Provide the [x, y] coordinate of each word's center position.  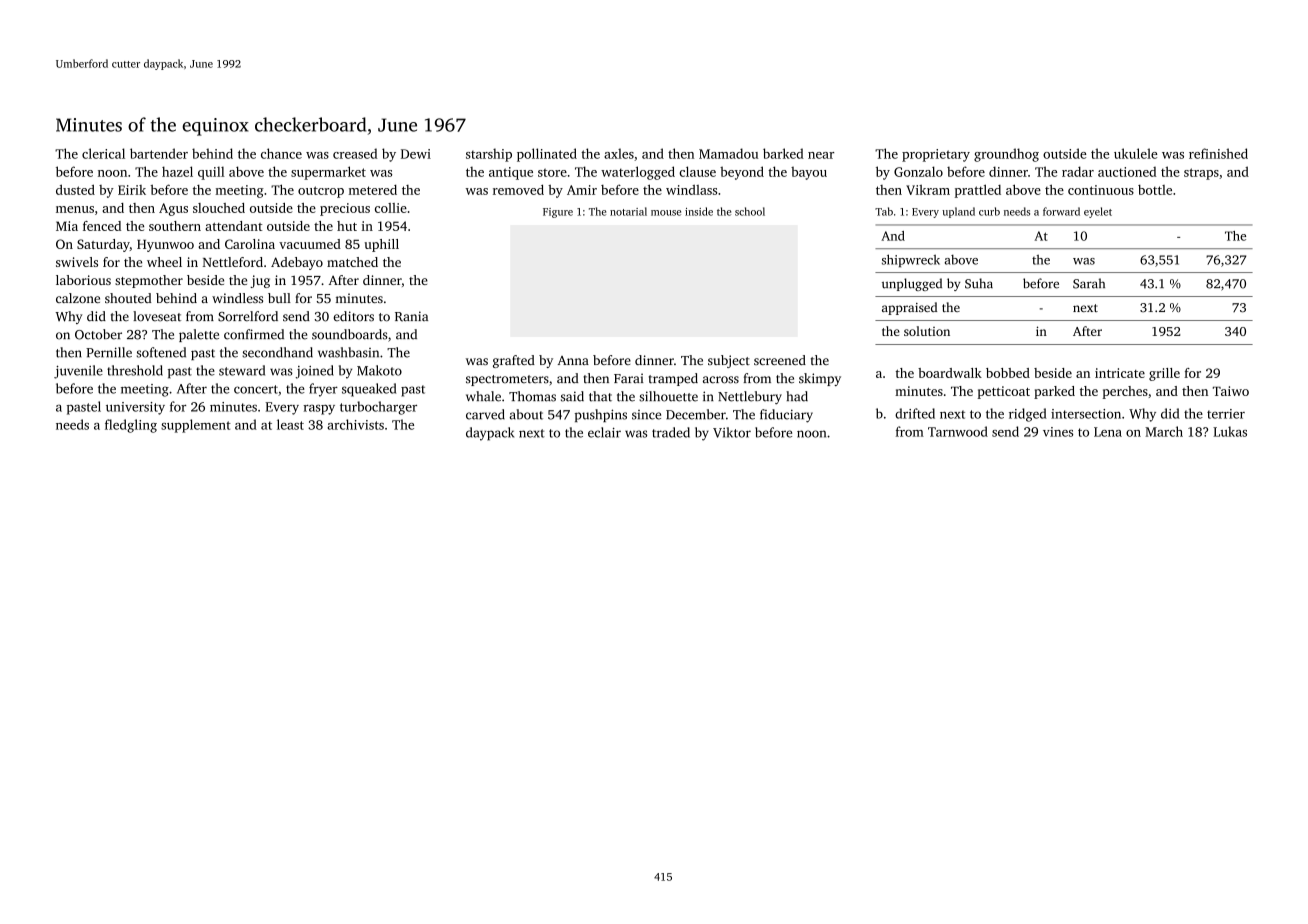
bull [279, 298]
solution [927, 331]
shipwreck [911, 260]
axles [619, 153]
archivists [355, 424]
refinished [1218, 153]
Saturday [103, 245]
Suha [979, 283]
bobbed [1008, 373]
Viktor [732, 432]
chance [281, 153]
